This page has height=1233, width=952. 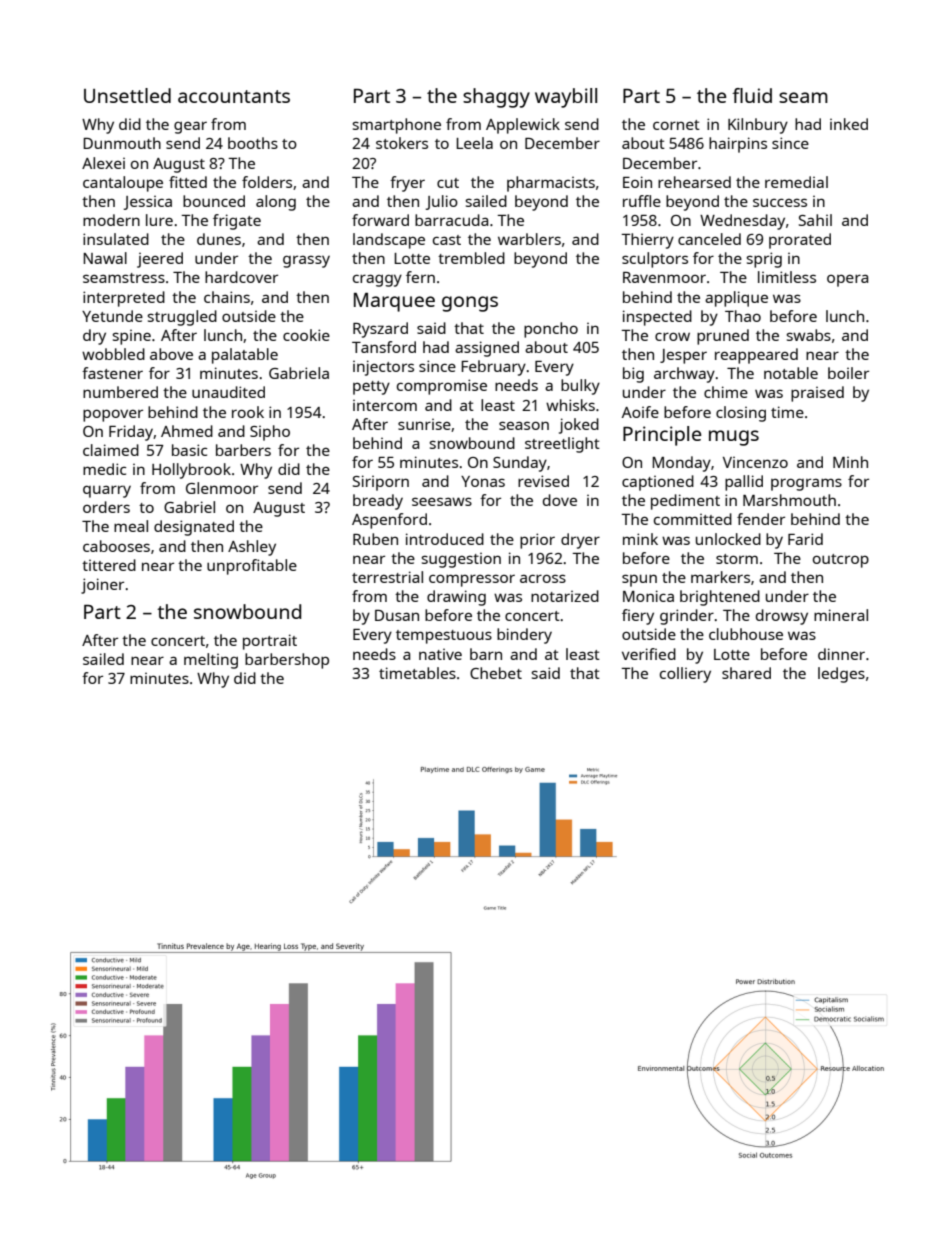 What do you see at coordinates (444, 637) in the page?
I see `tempestuous` at bounding box center [444, 637].
